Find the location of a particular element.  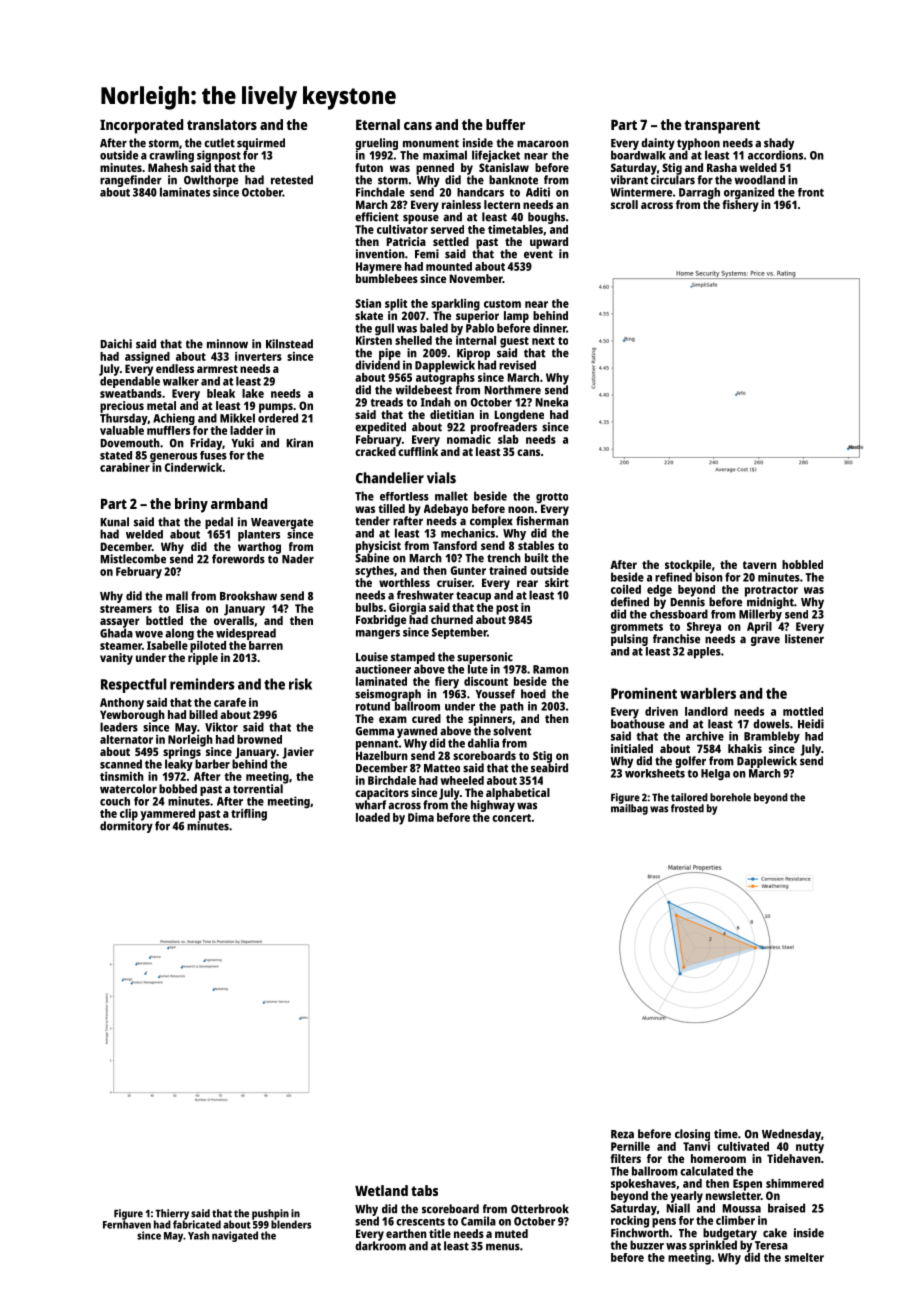

buzzer is located at coordinates (647, 1245).
